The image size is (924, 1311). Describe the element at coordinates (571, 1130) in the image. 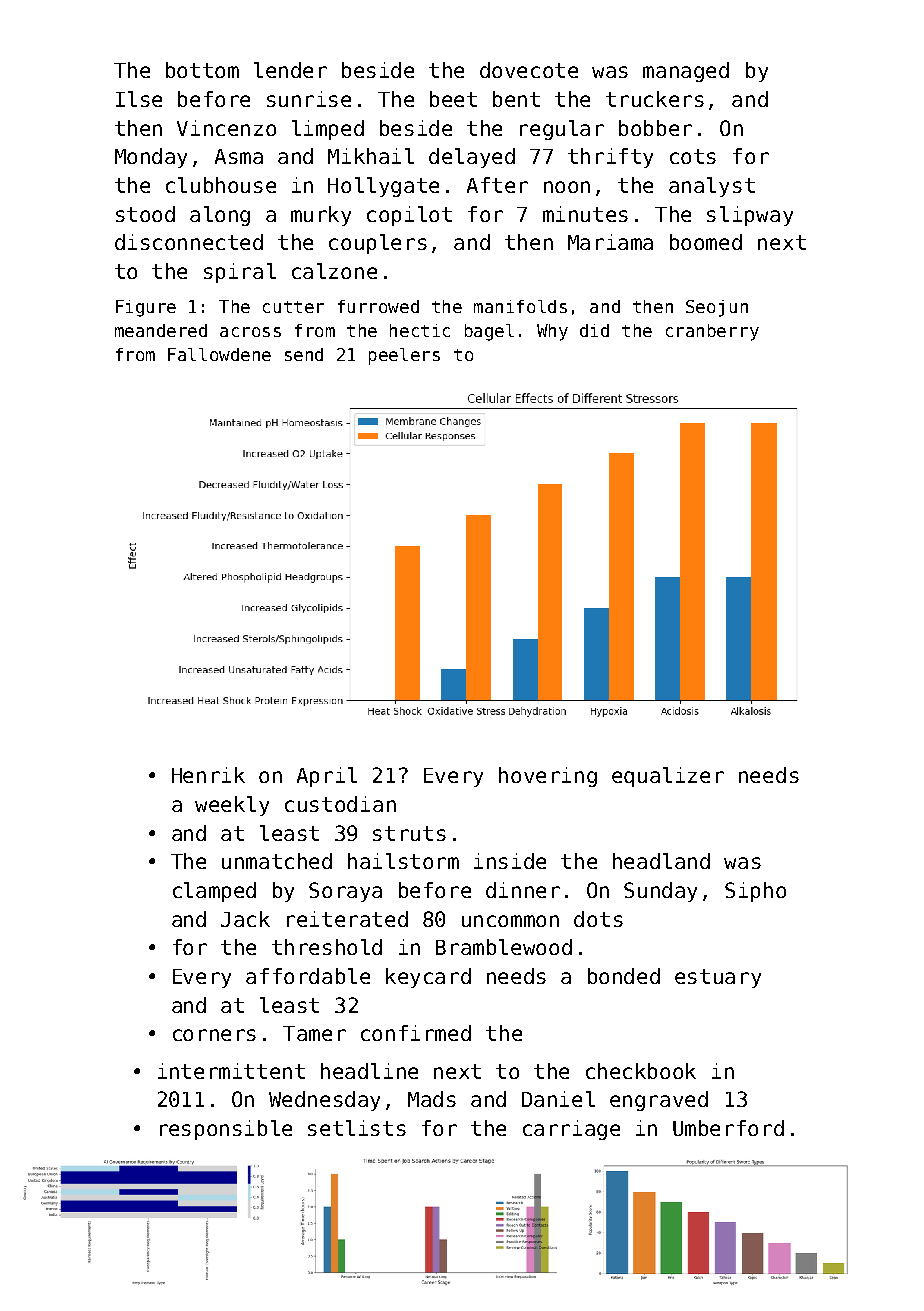

I see `carriage` at that location.
